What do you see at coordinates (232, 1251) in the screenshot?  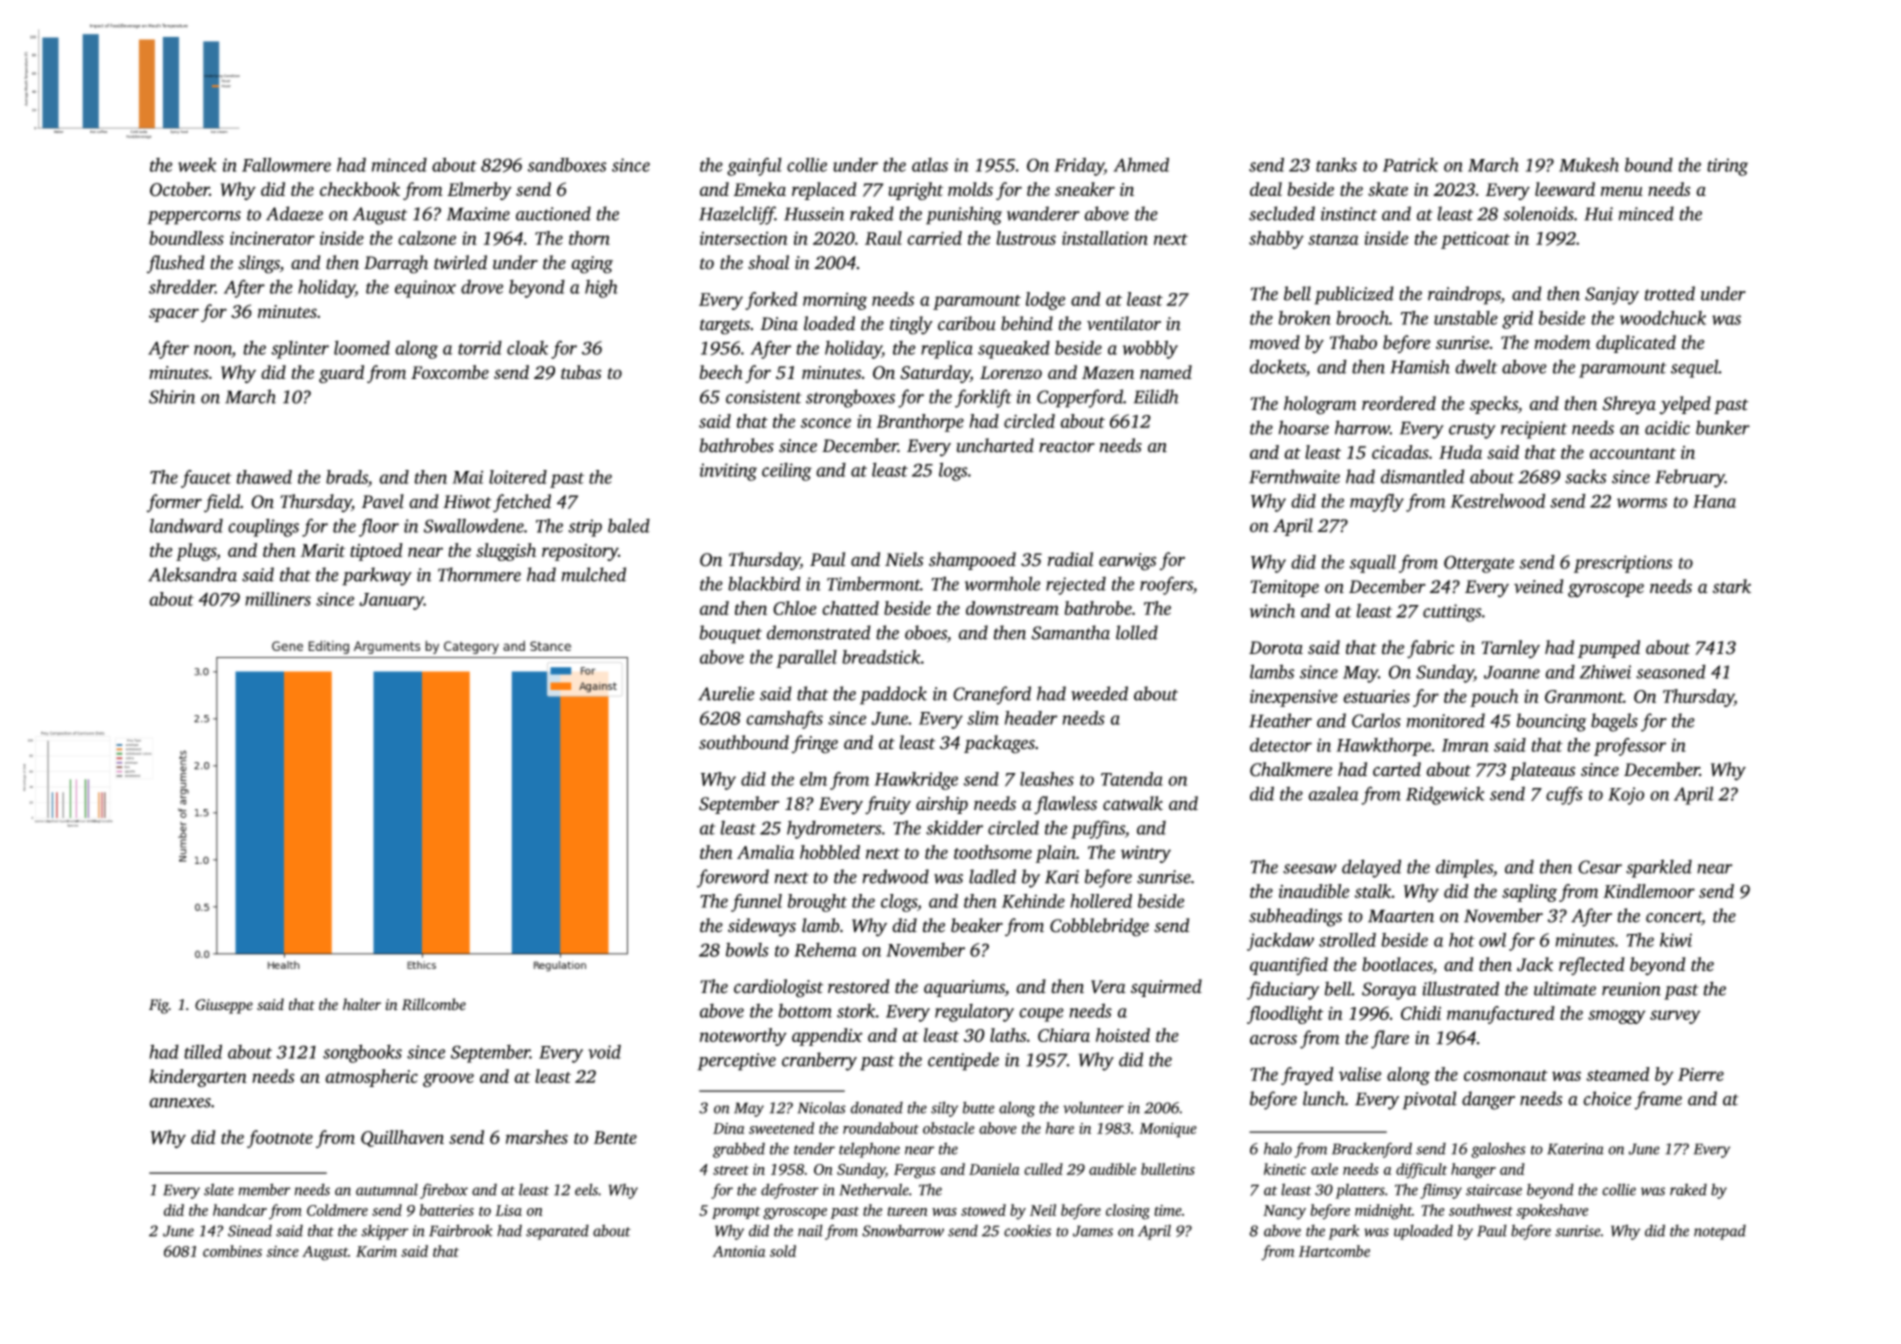 I see `combines` at bounding box center [232, 1251].
